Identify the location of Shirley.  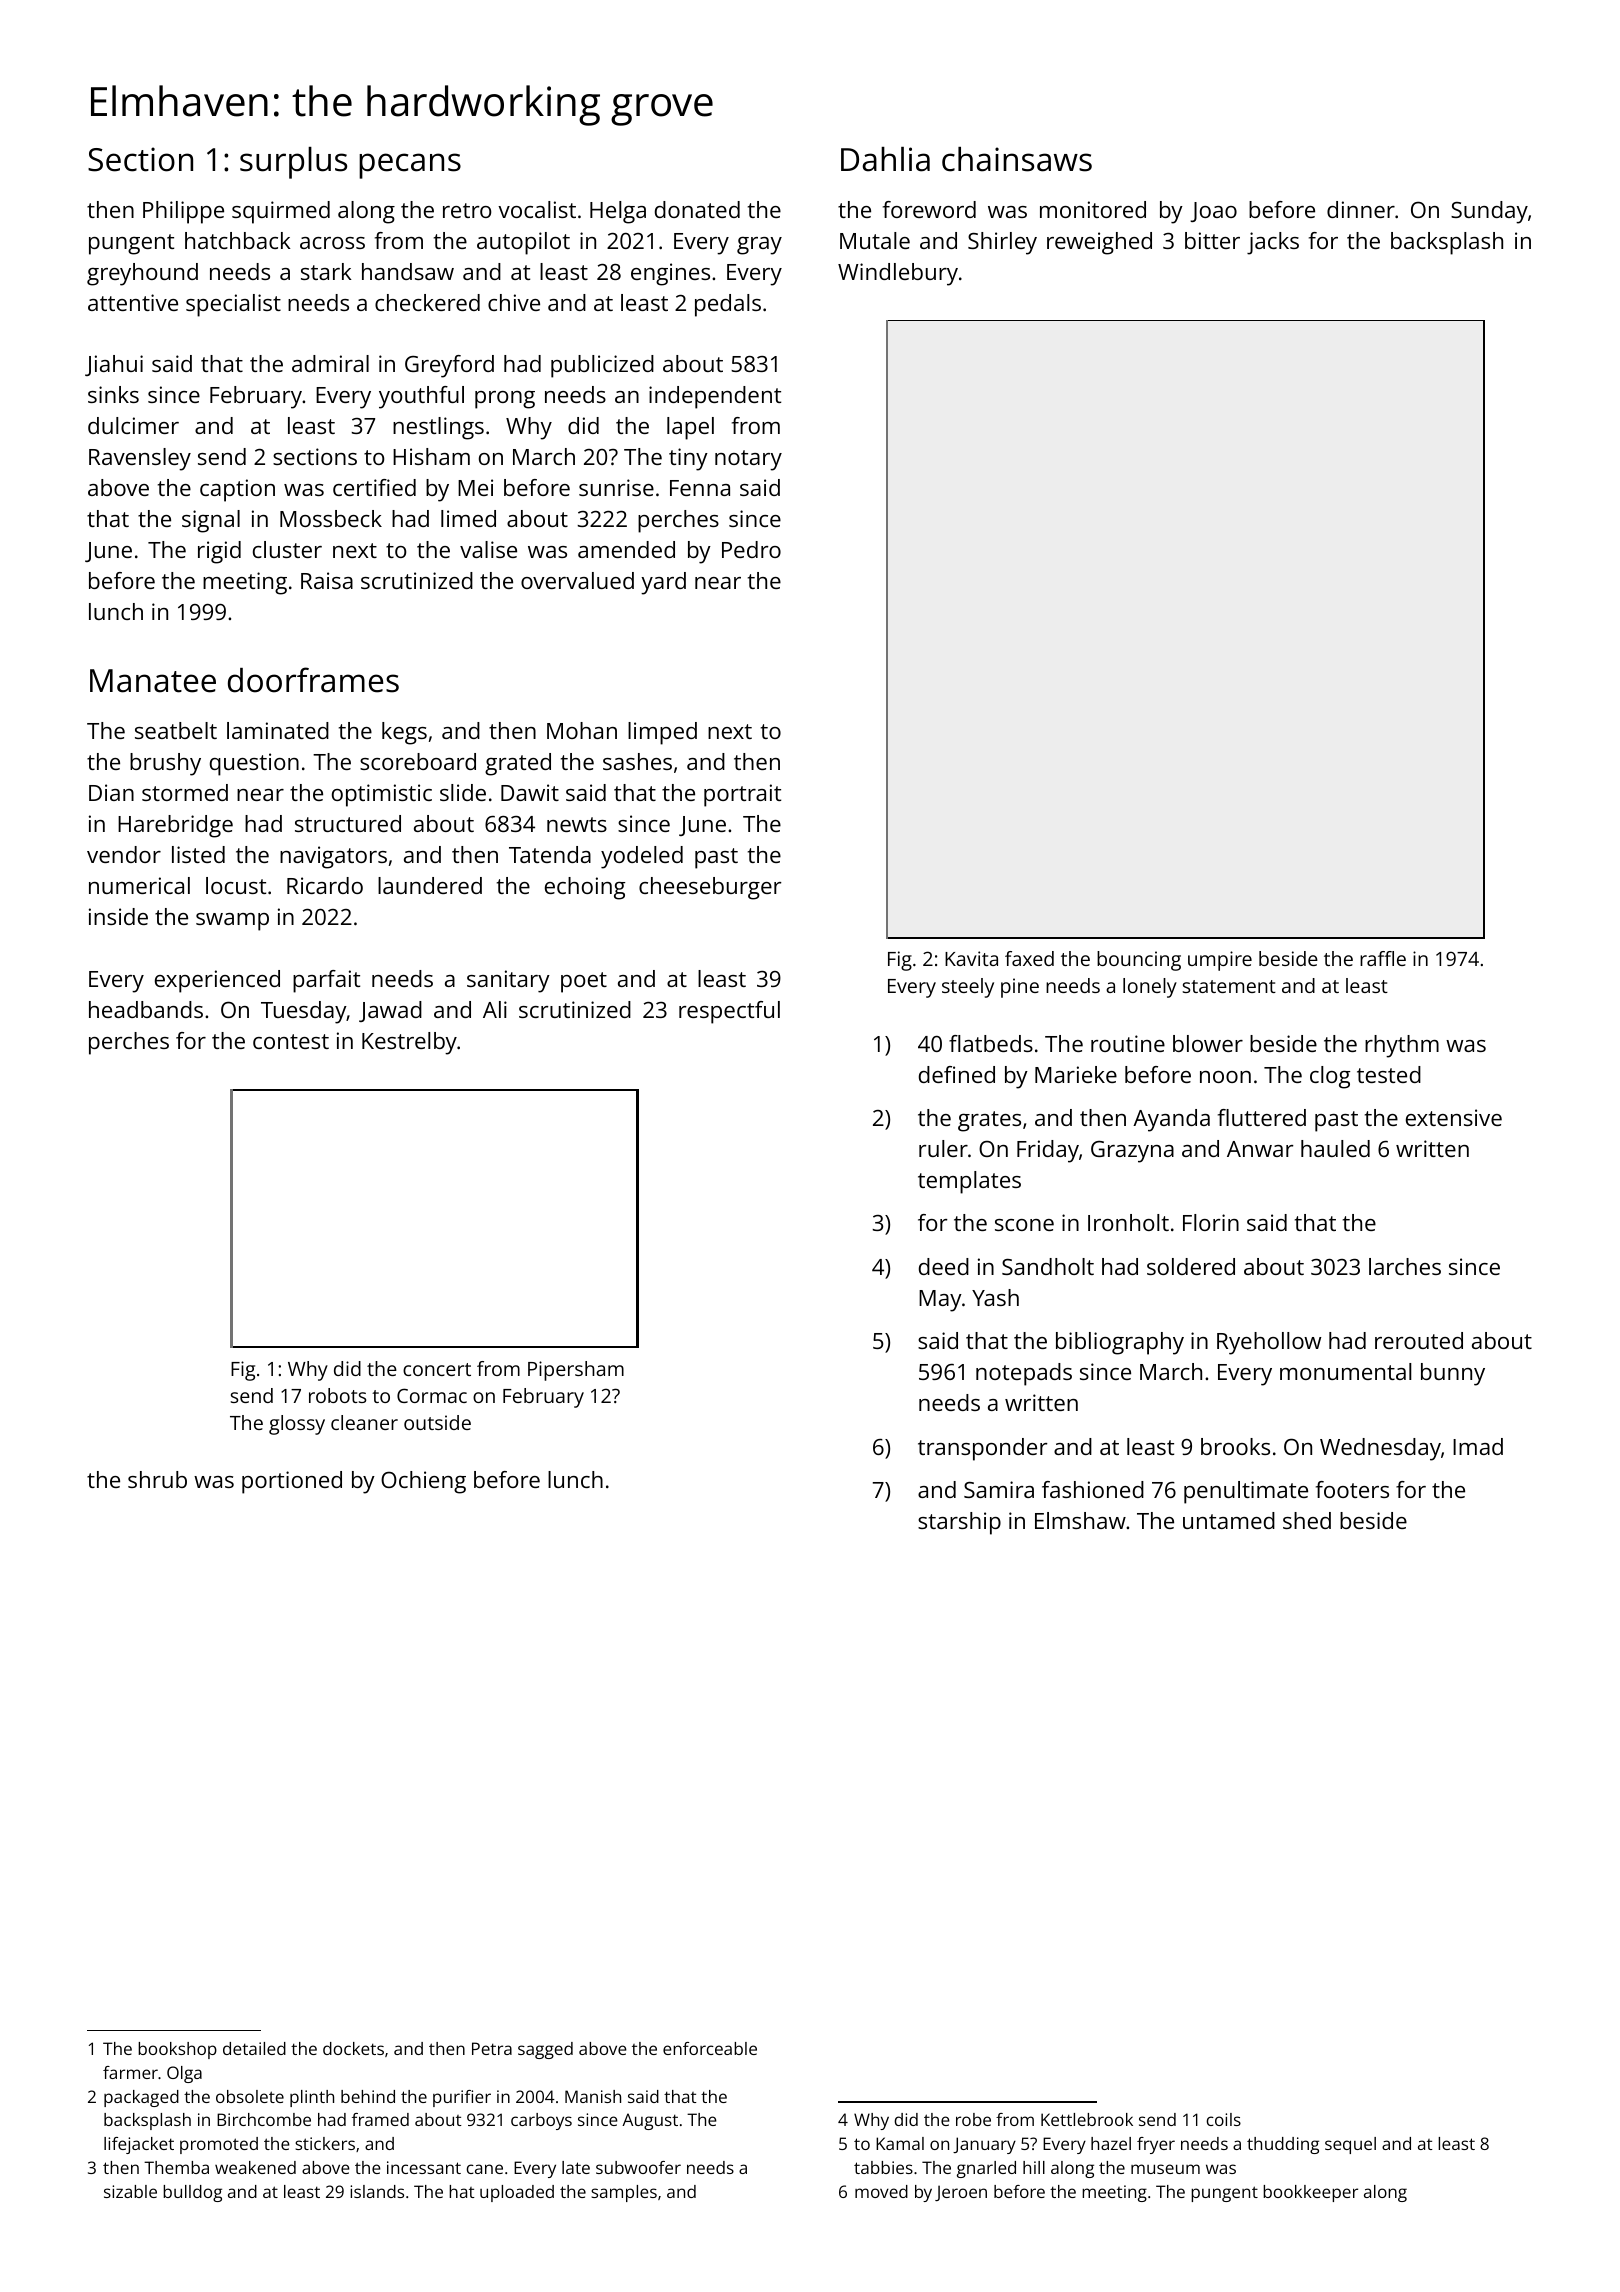
(1002, 243).
